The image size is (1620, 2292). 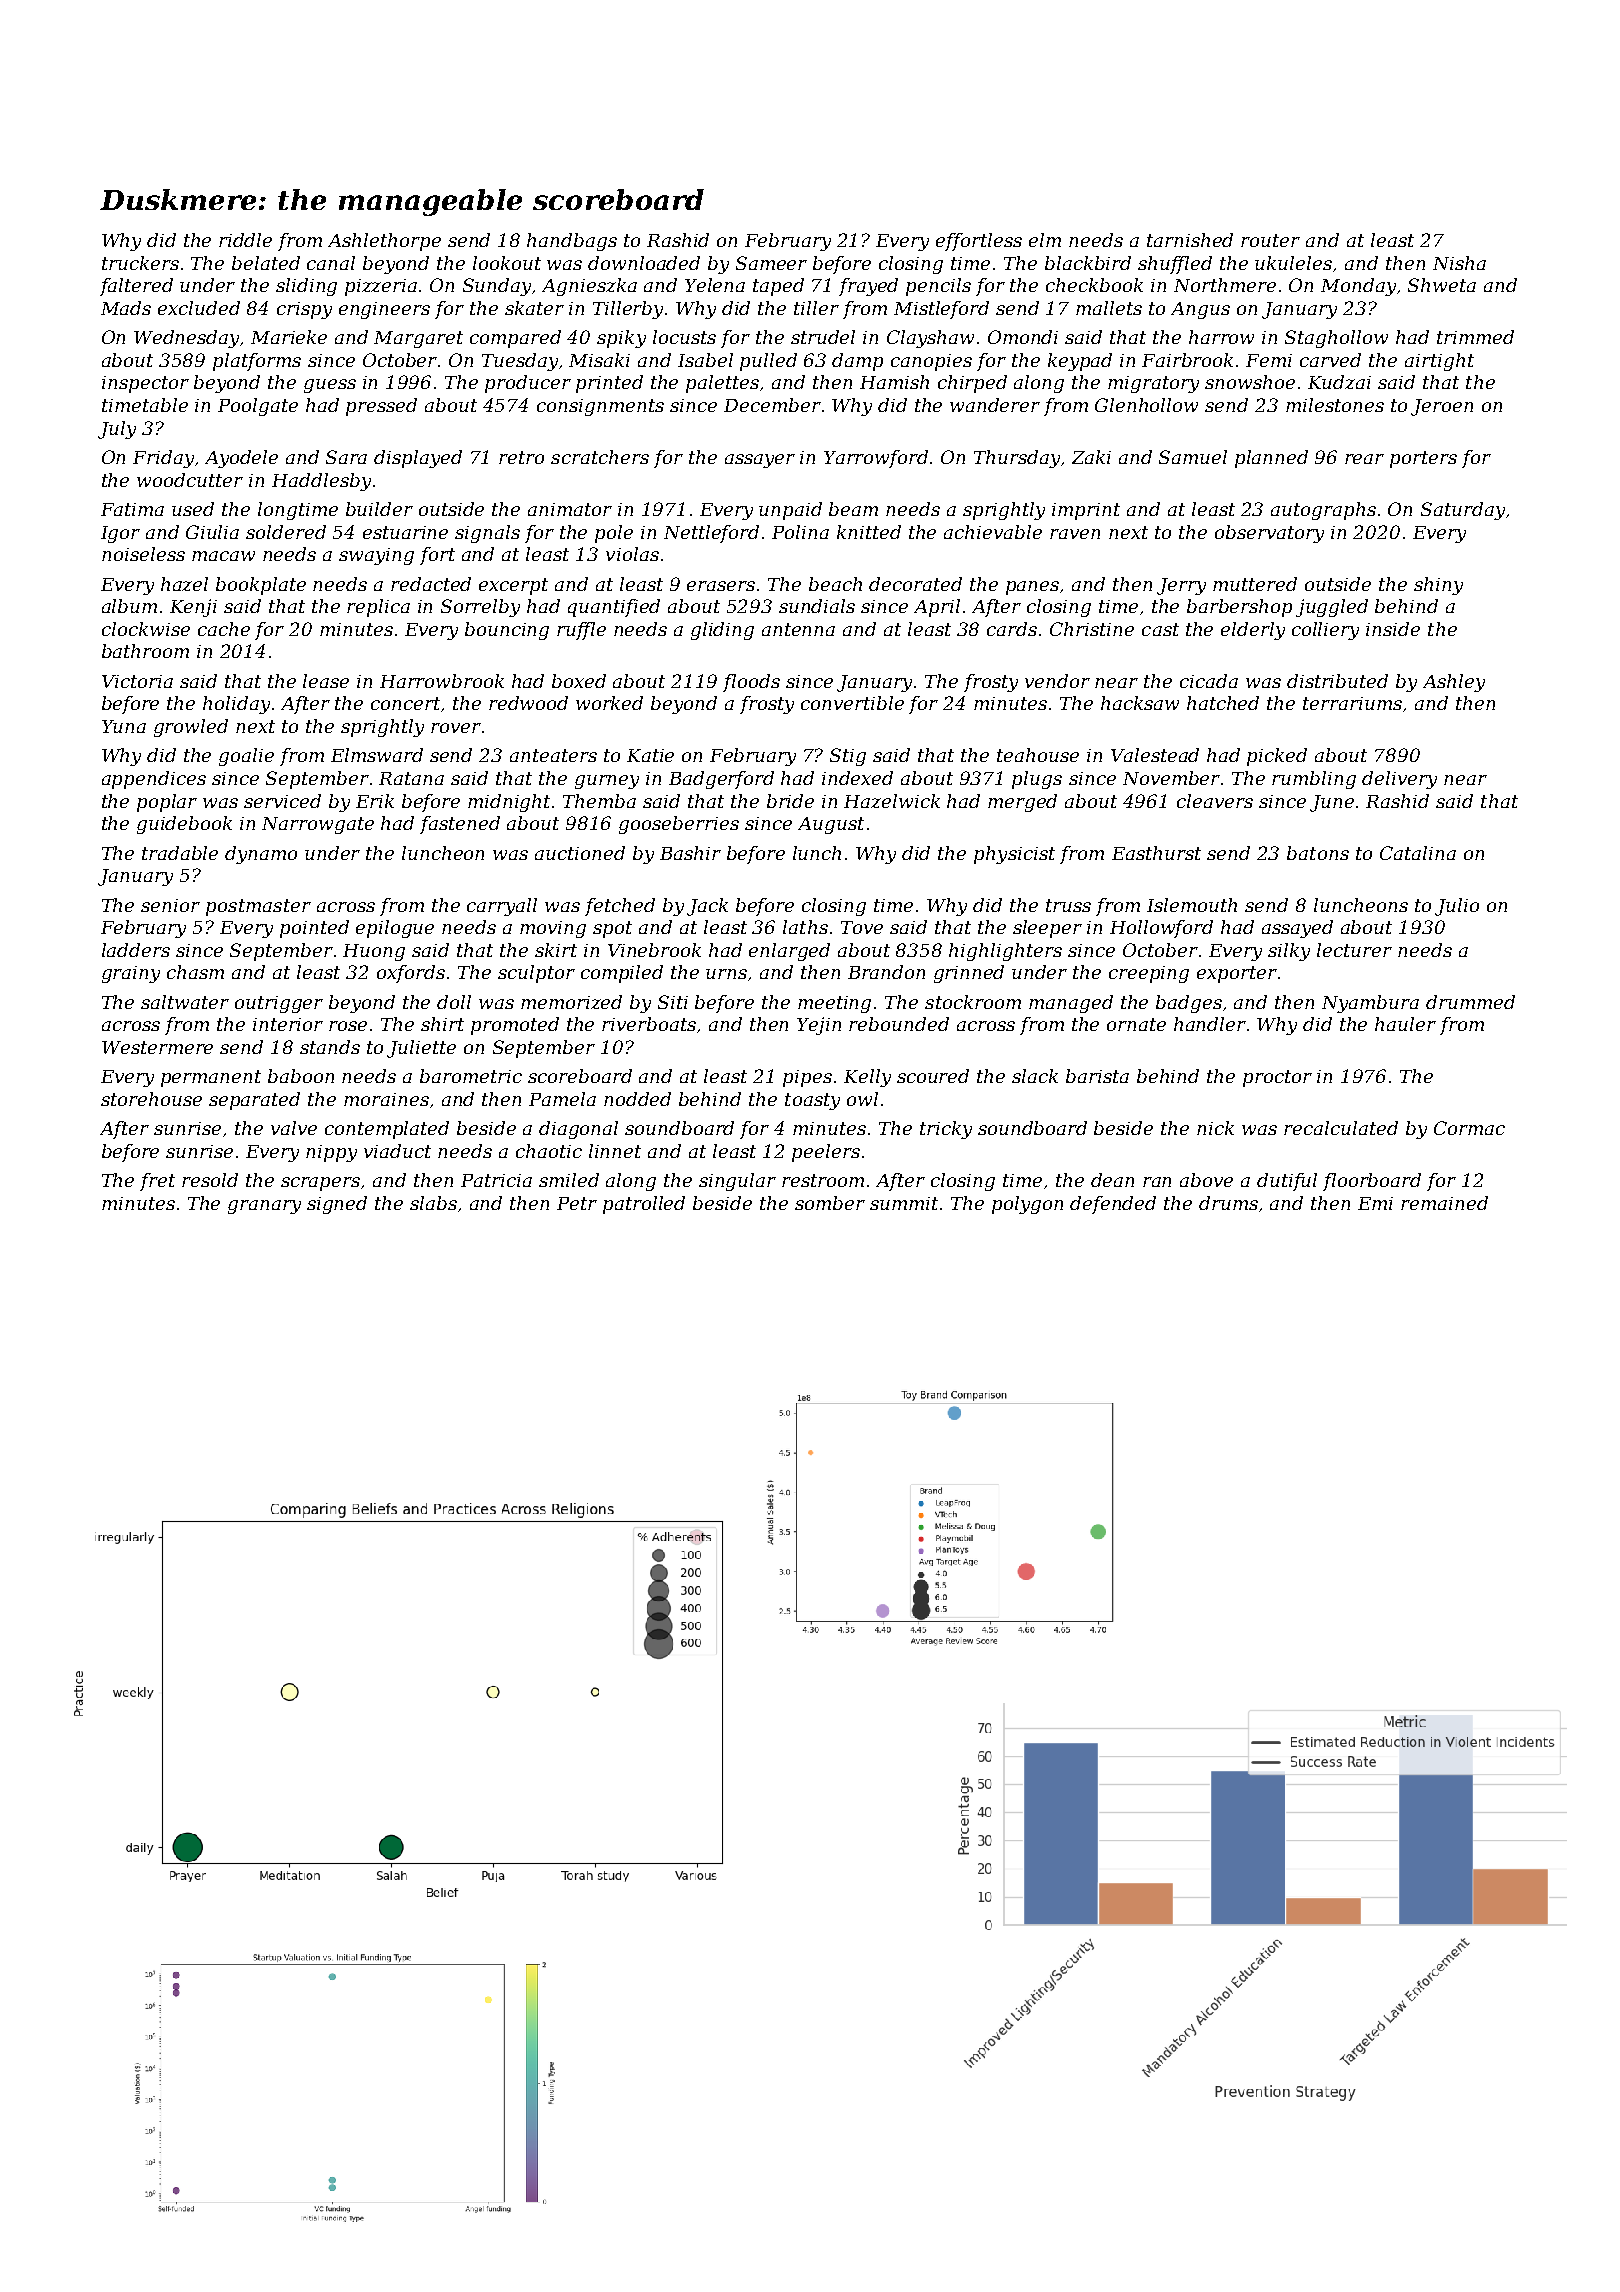 I want to click on growled, so click(x=191, y=728).
